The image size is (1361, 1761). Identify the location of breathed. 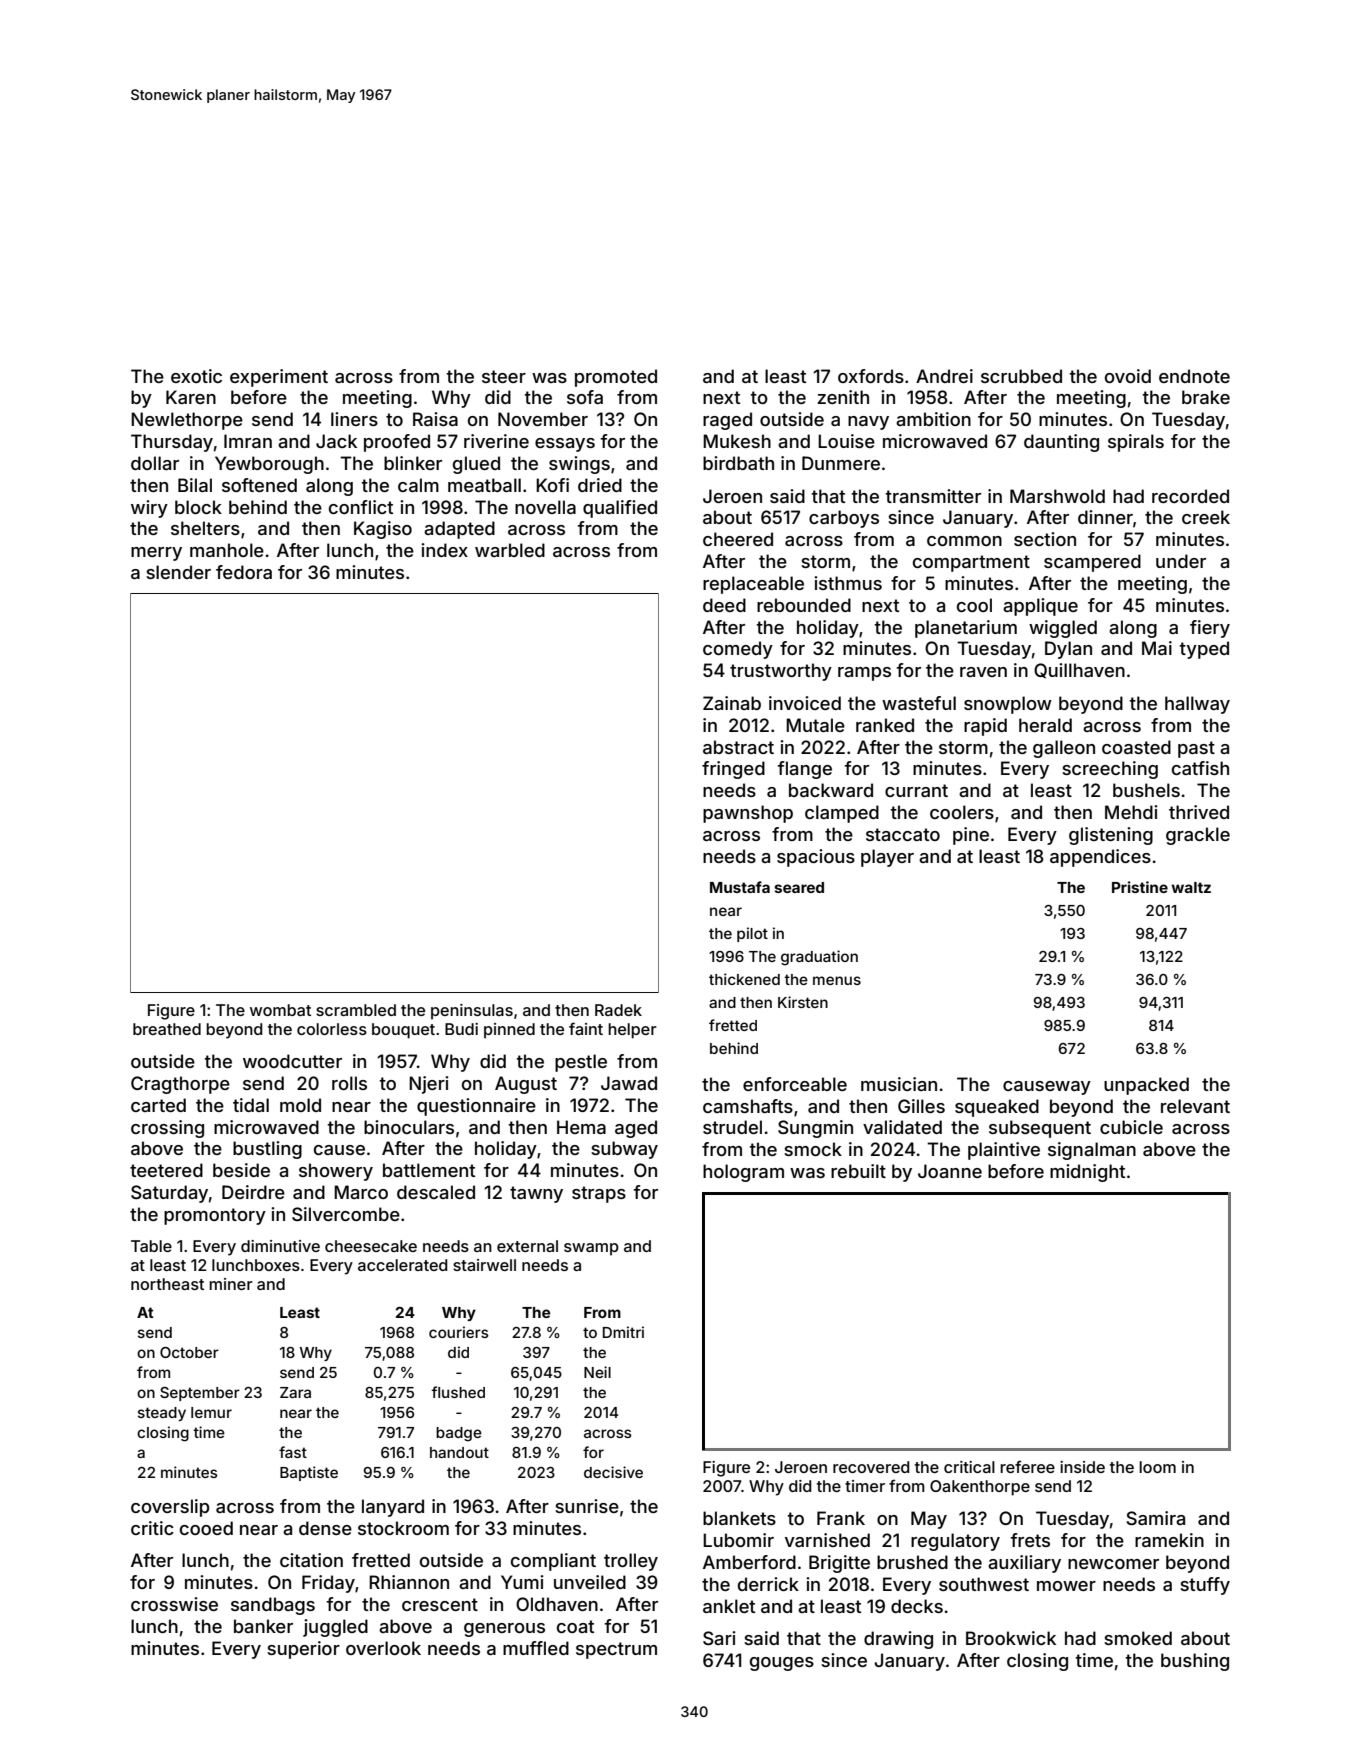
(167, 1029).
